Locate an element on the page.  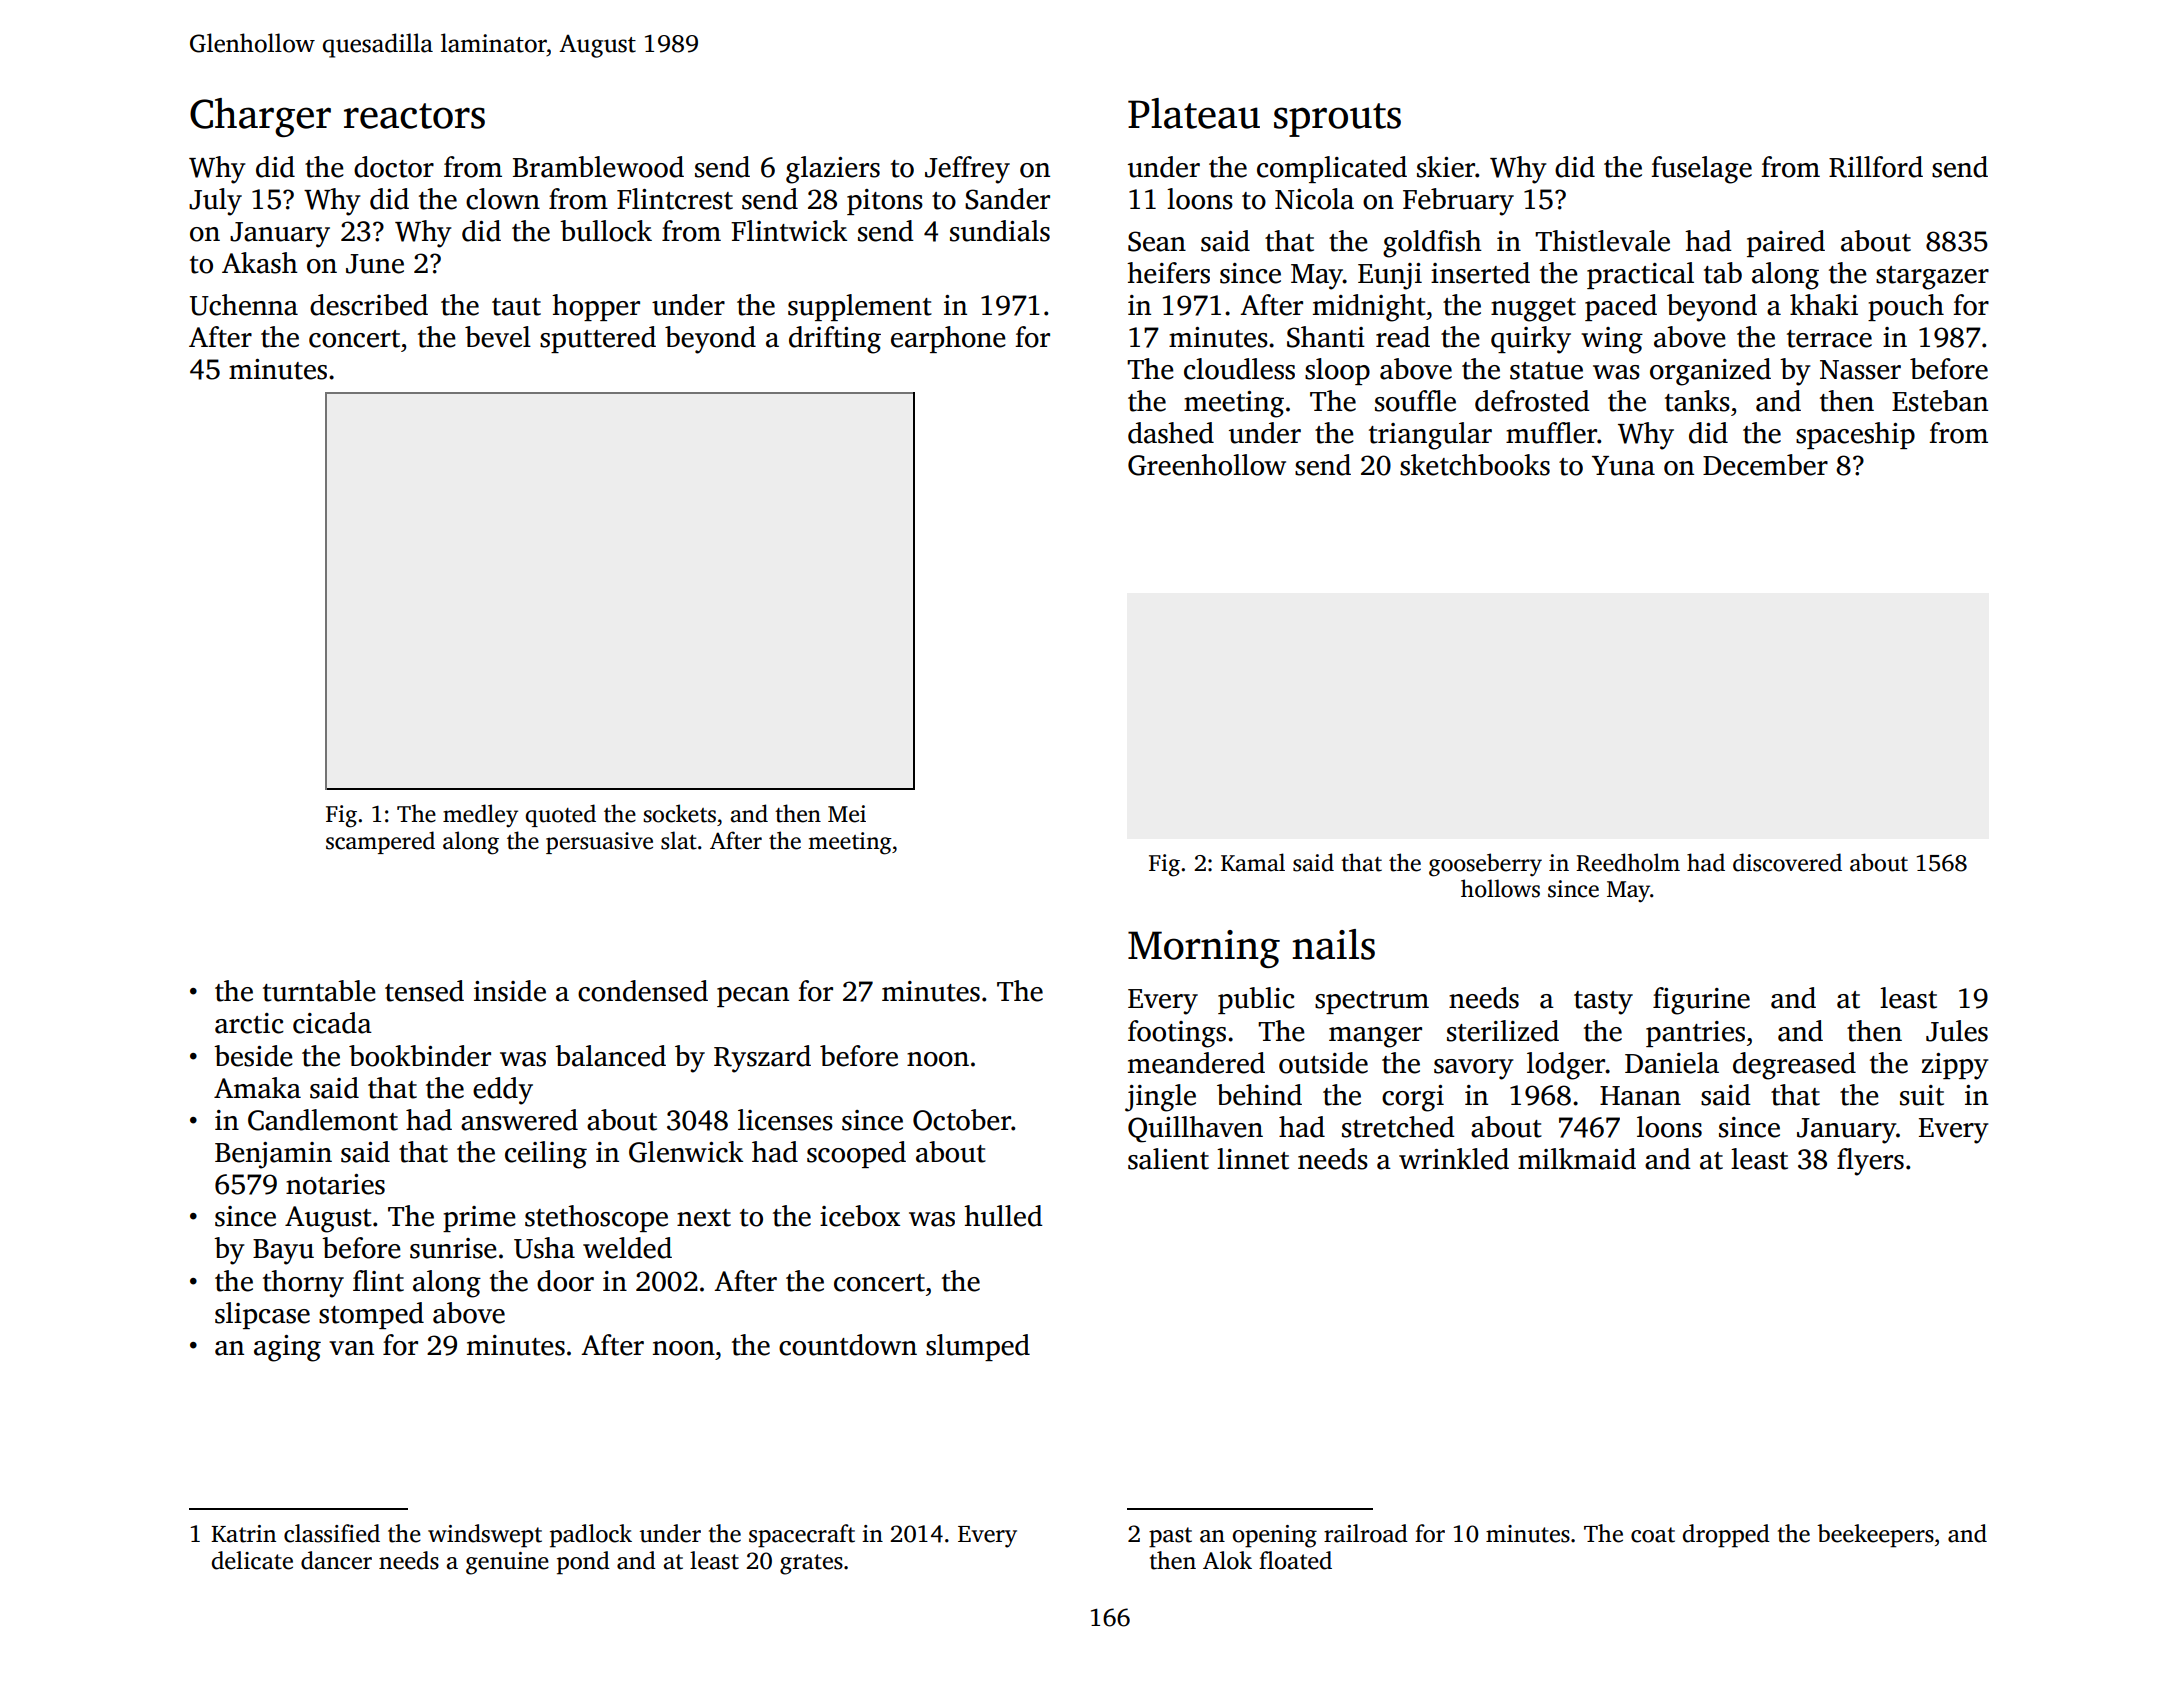
sterilized is located at coordinates (1503, 1031).
